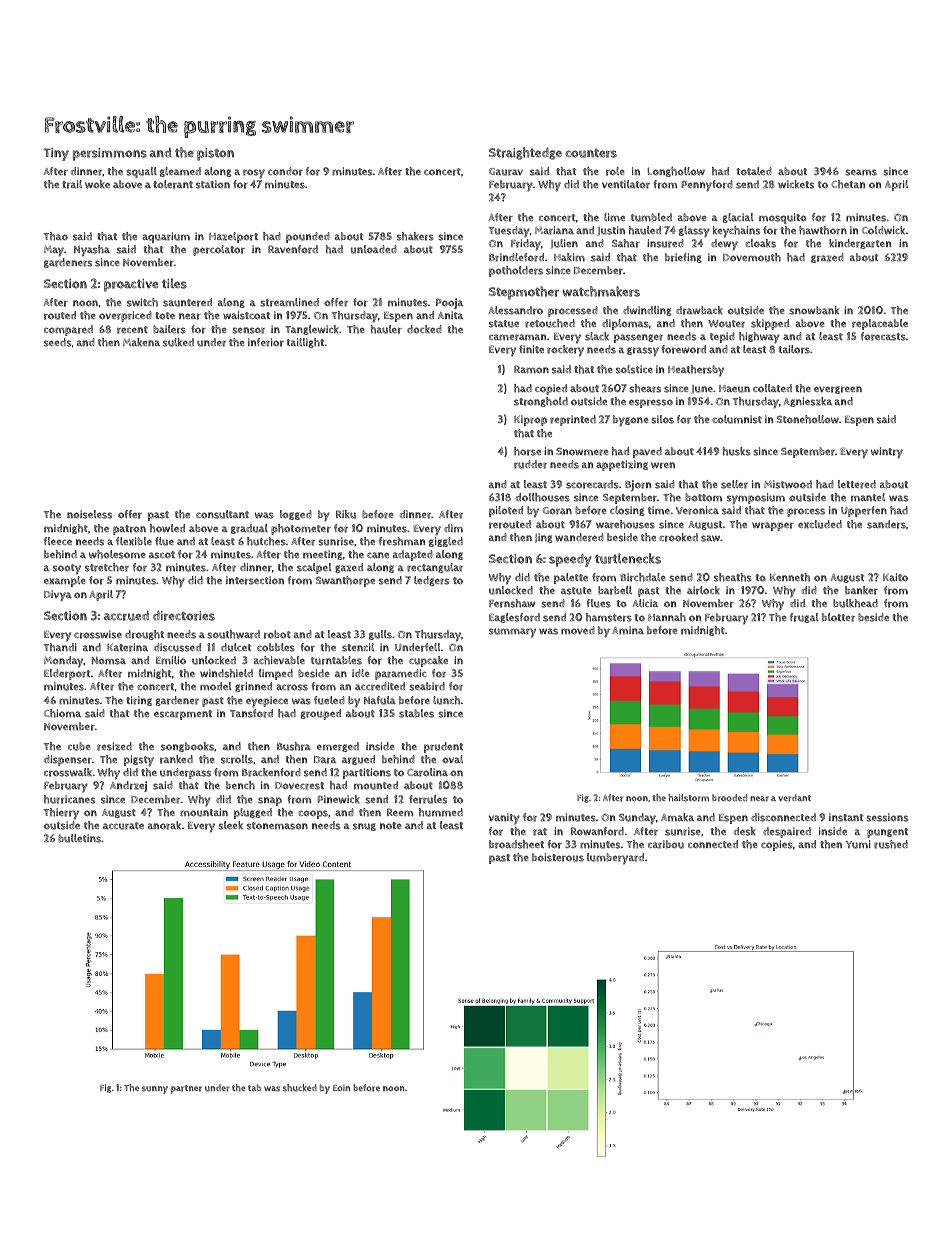 The width and height of the image is (952, 1233). I want to click on sessions, so click(887, 817).
